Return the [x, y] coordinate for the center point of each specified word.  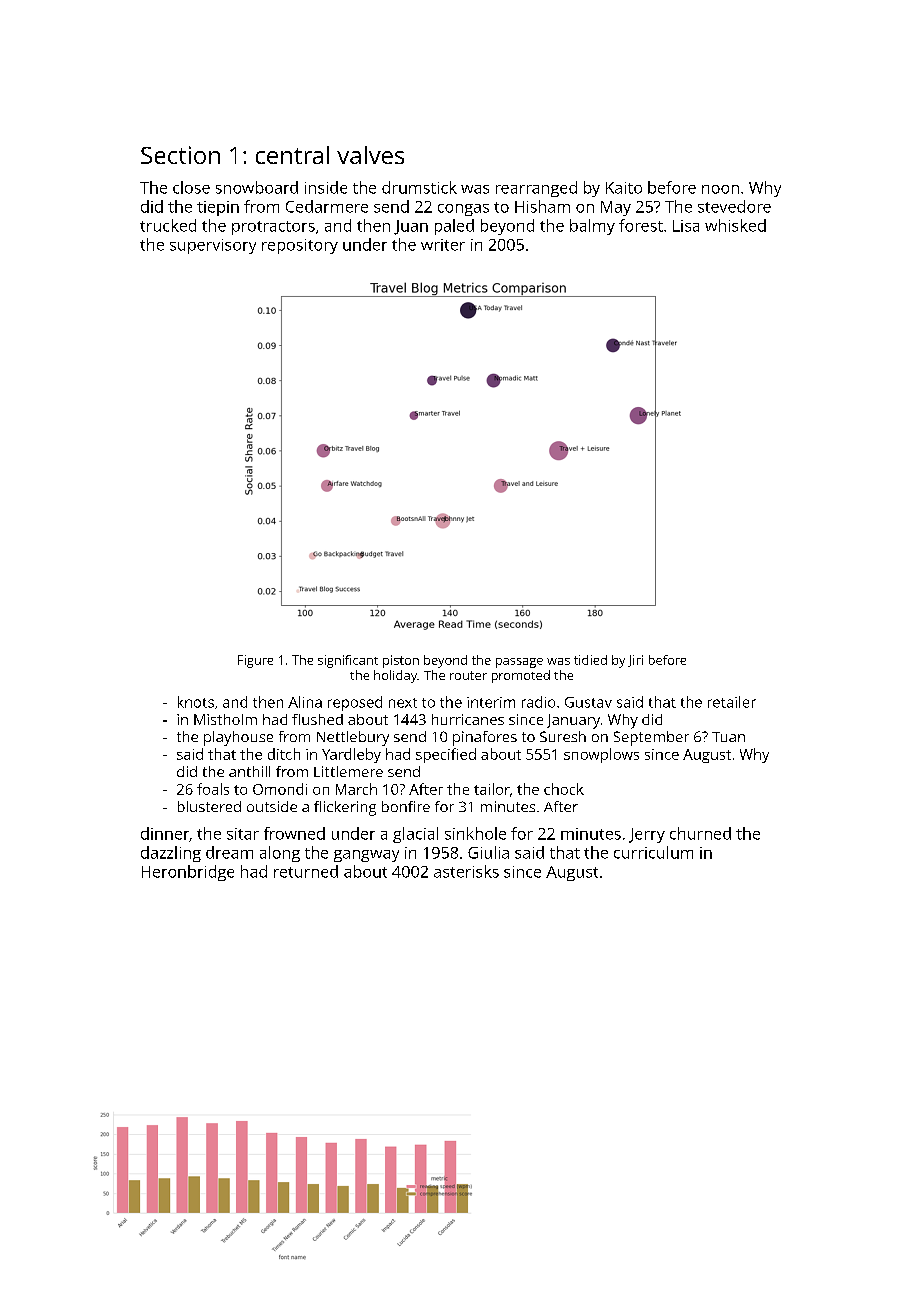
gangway [366, 856]
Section [180, 155]
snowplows [601, 755]
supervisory [213, 246]
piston [401, 661]
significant [348, 661]
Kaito [624, 188]
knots [196, 702]
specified [446, 755]
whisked [735, 225]
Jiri [635, 661]
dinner [165, 833]
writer [443, 245]
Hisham [542, 206]
